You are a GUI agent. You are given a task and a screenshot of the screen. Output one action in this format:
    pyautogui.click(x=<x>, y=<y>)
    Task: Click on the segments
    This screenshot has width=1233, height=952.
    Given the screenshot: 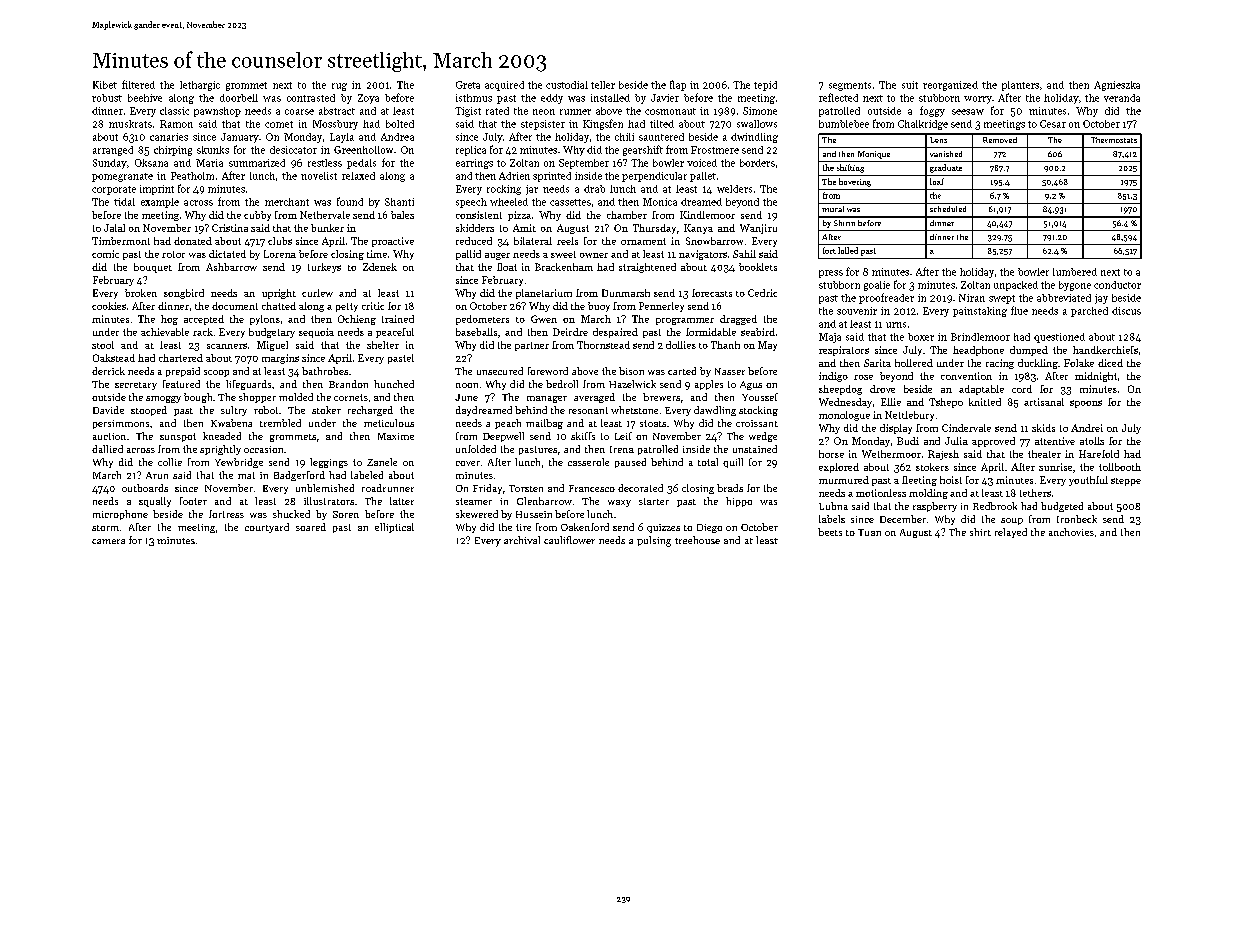 What is the action you would take?
    pyautogui.click(x=850, y=86)
